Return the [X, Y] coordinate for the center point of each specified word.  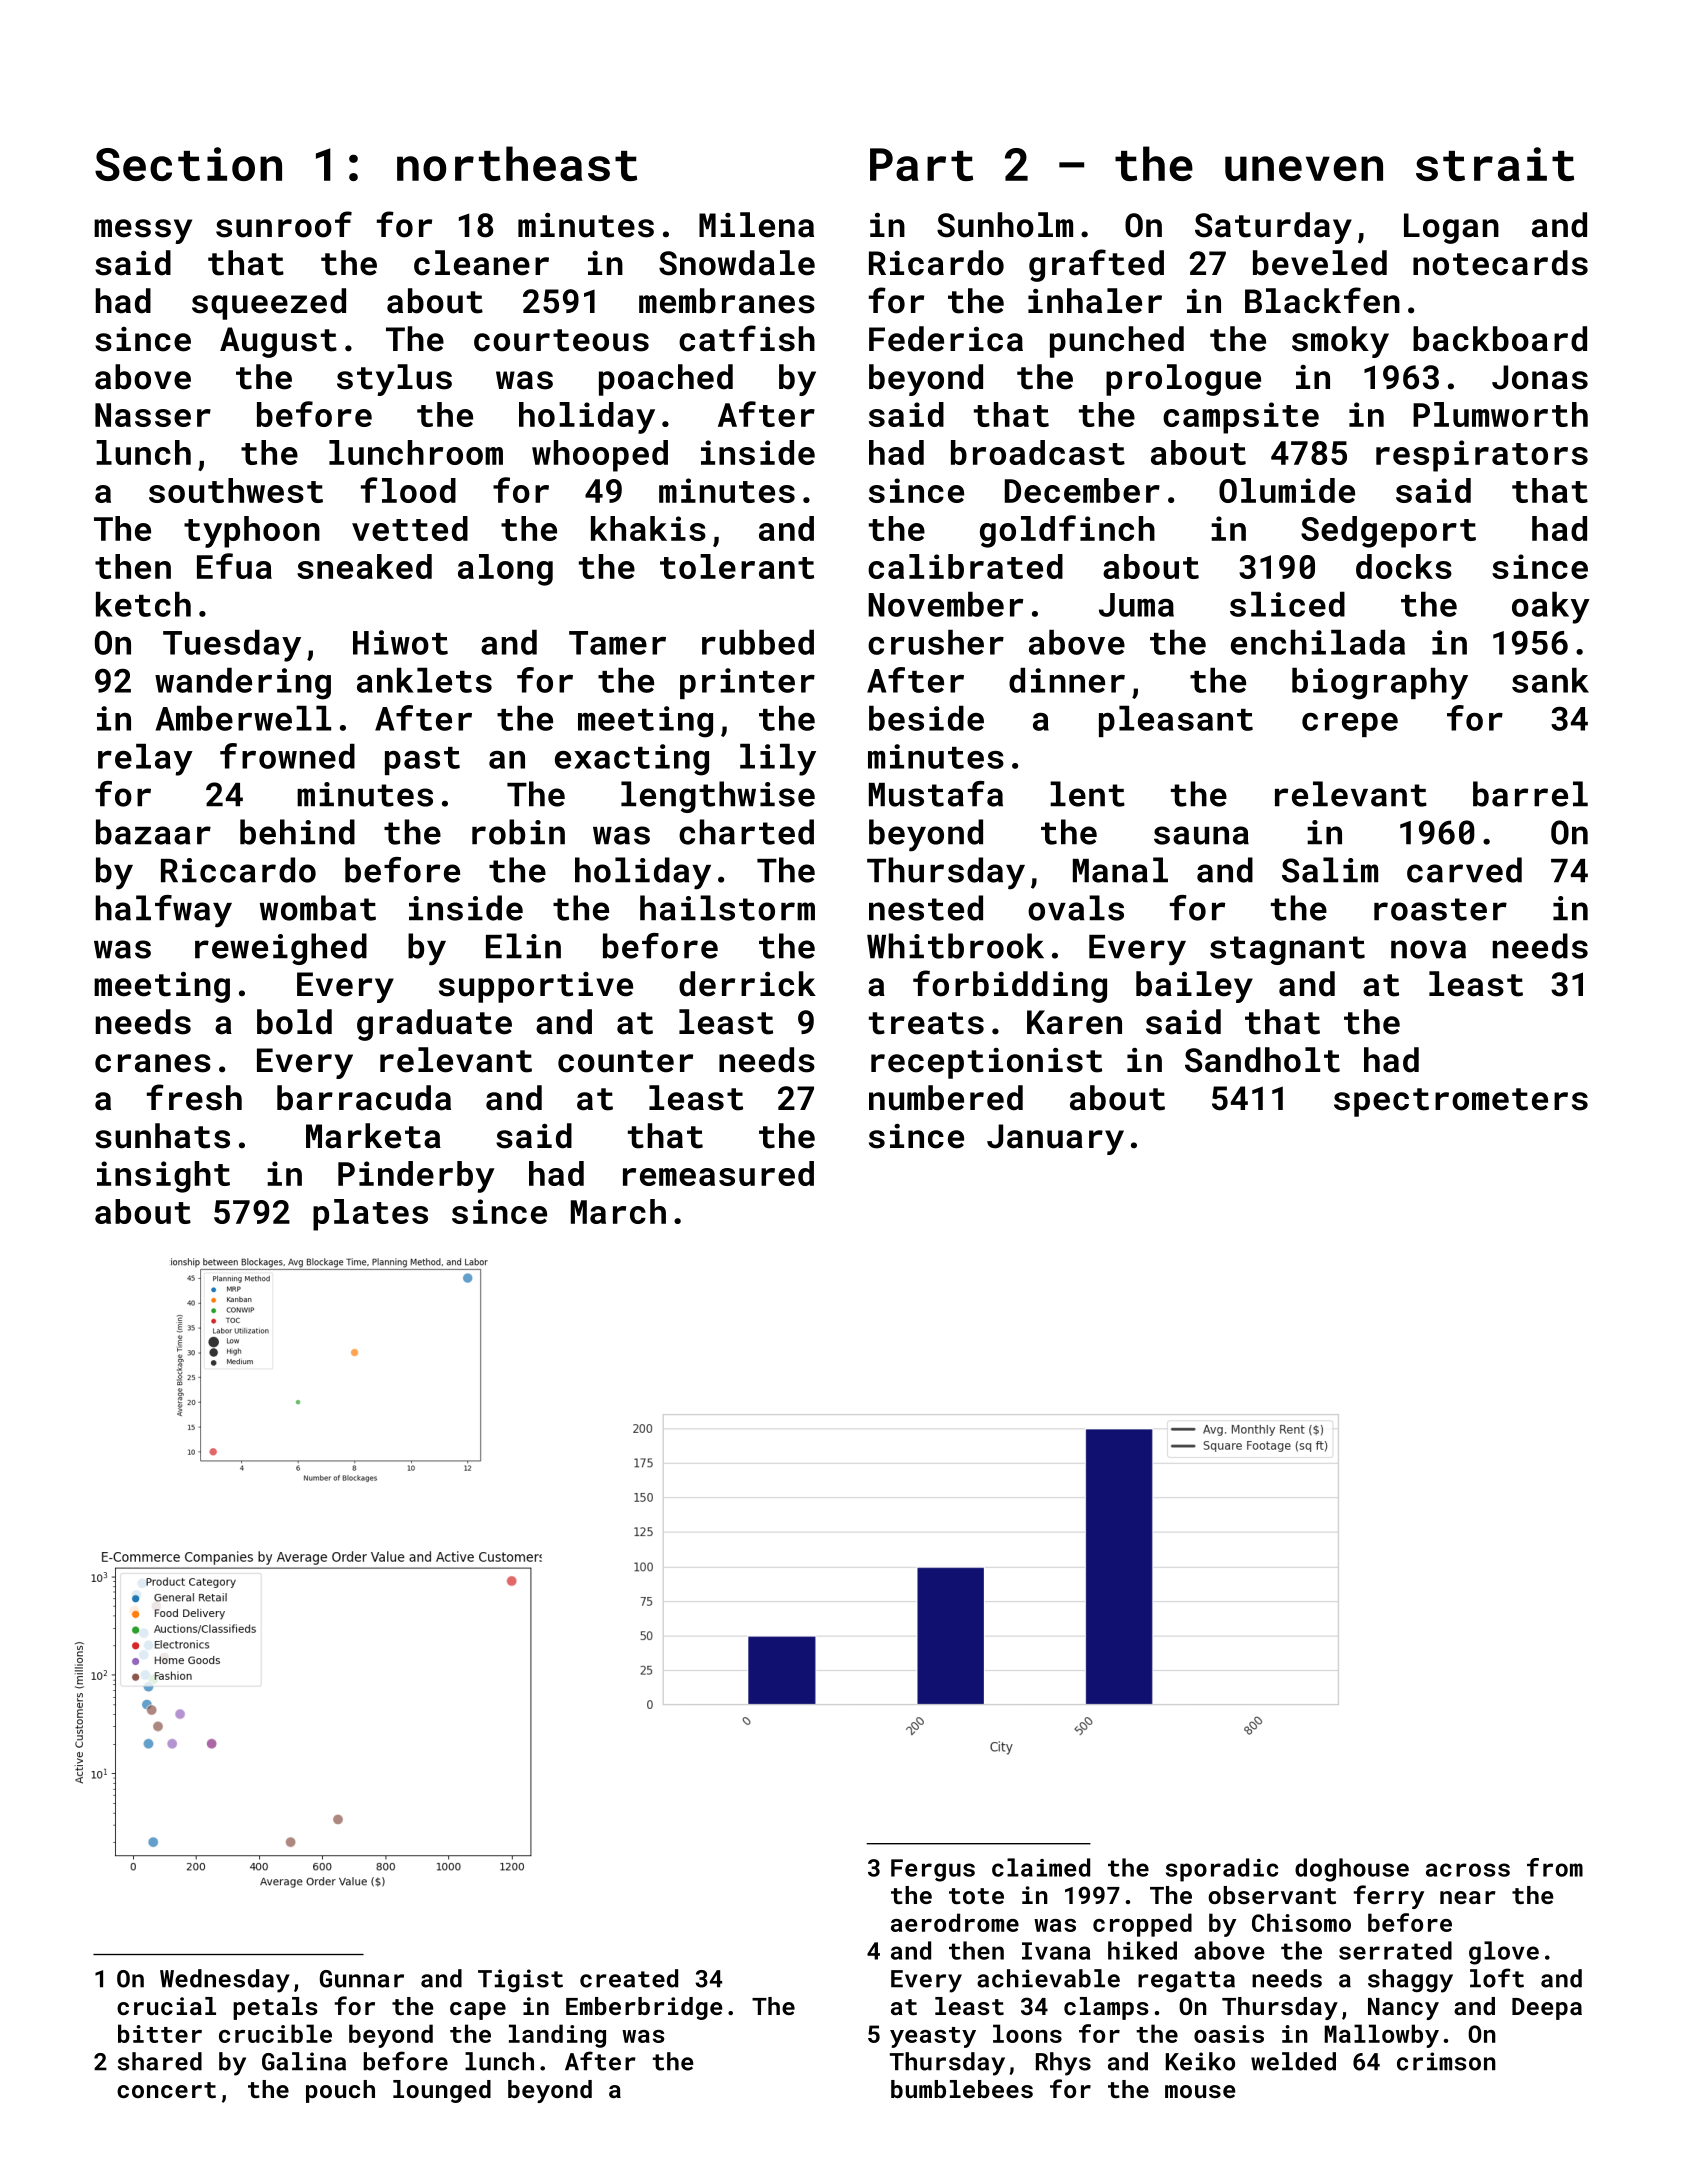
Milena [756, 225]
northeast [517, 163]
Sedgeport [1388, 532]
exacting [632, 760]
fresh [194, 1097]
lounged [442, 2091]
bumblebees [962, 2089]
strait [1495, 164]
